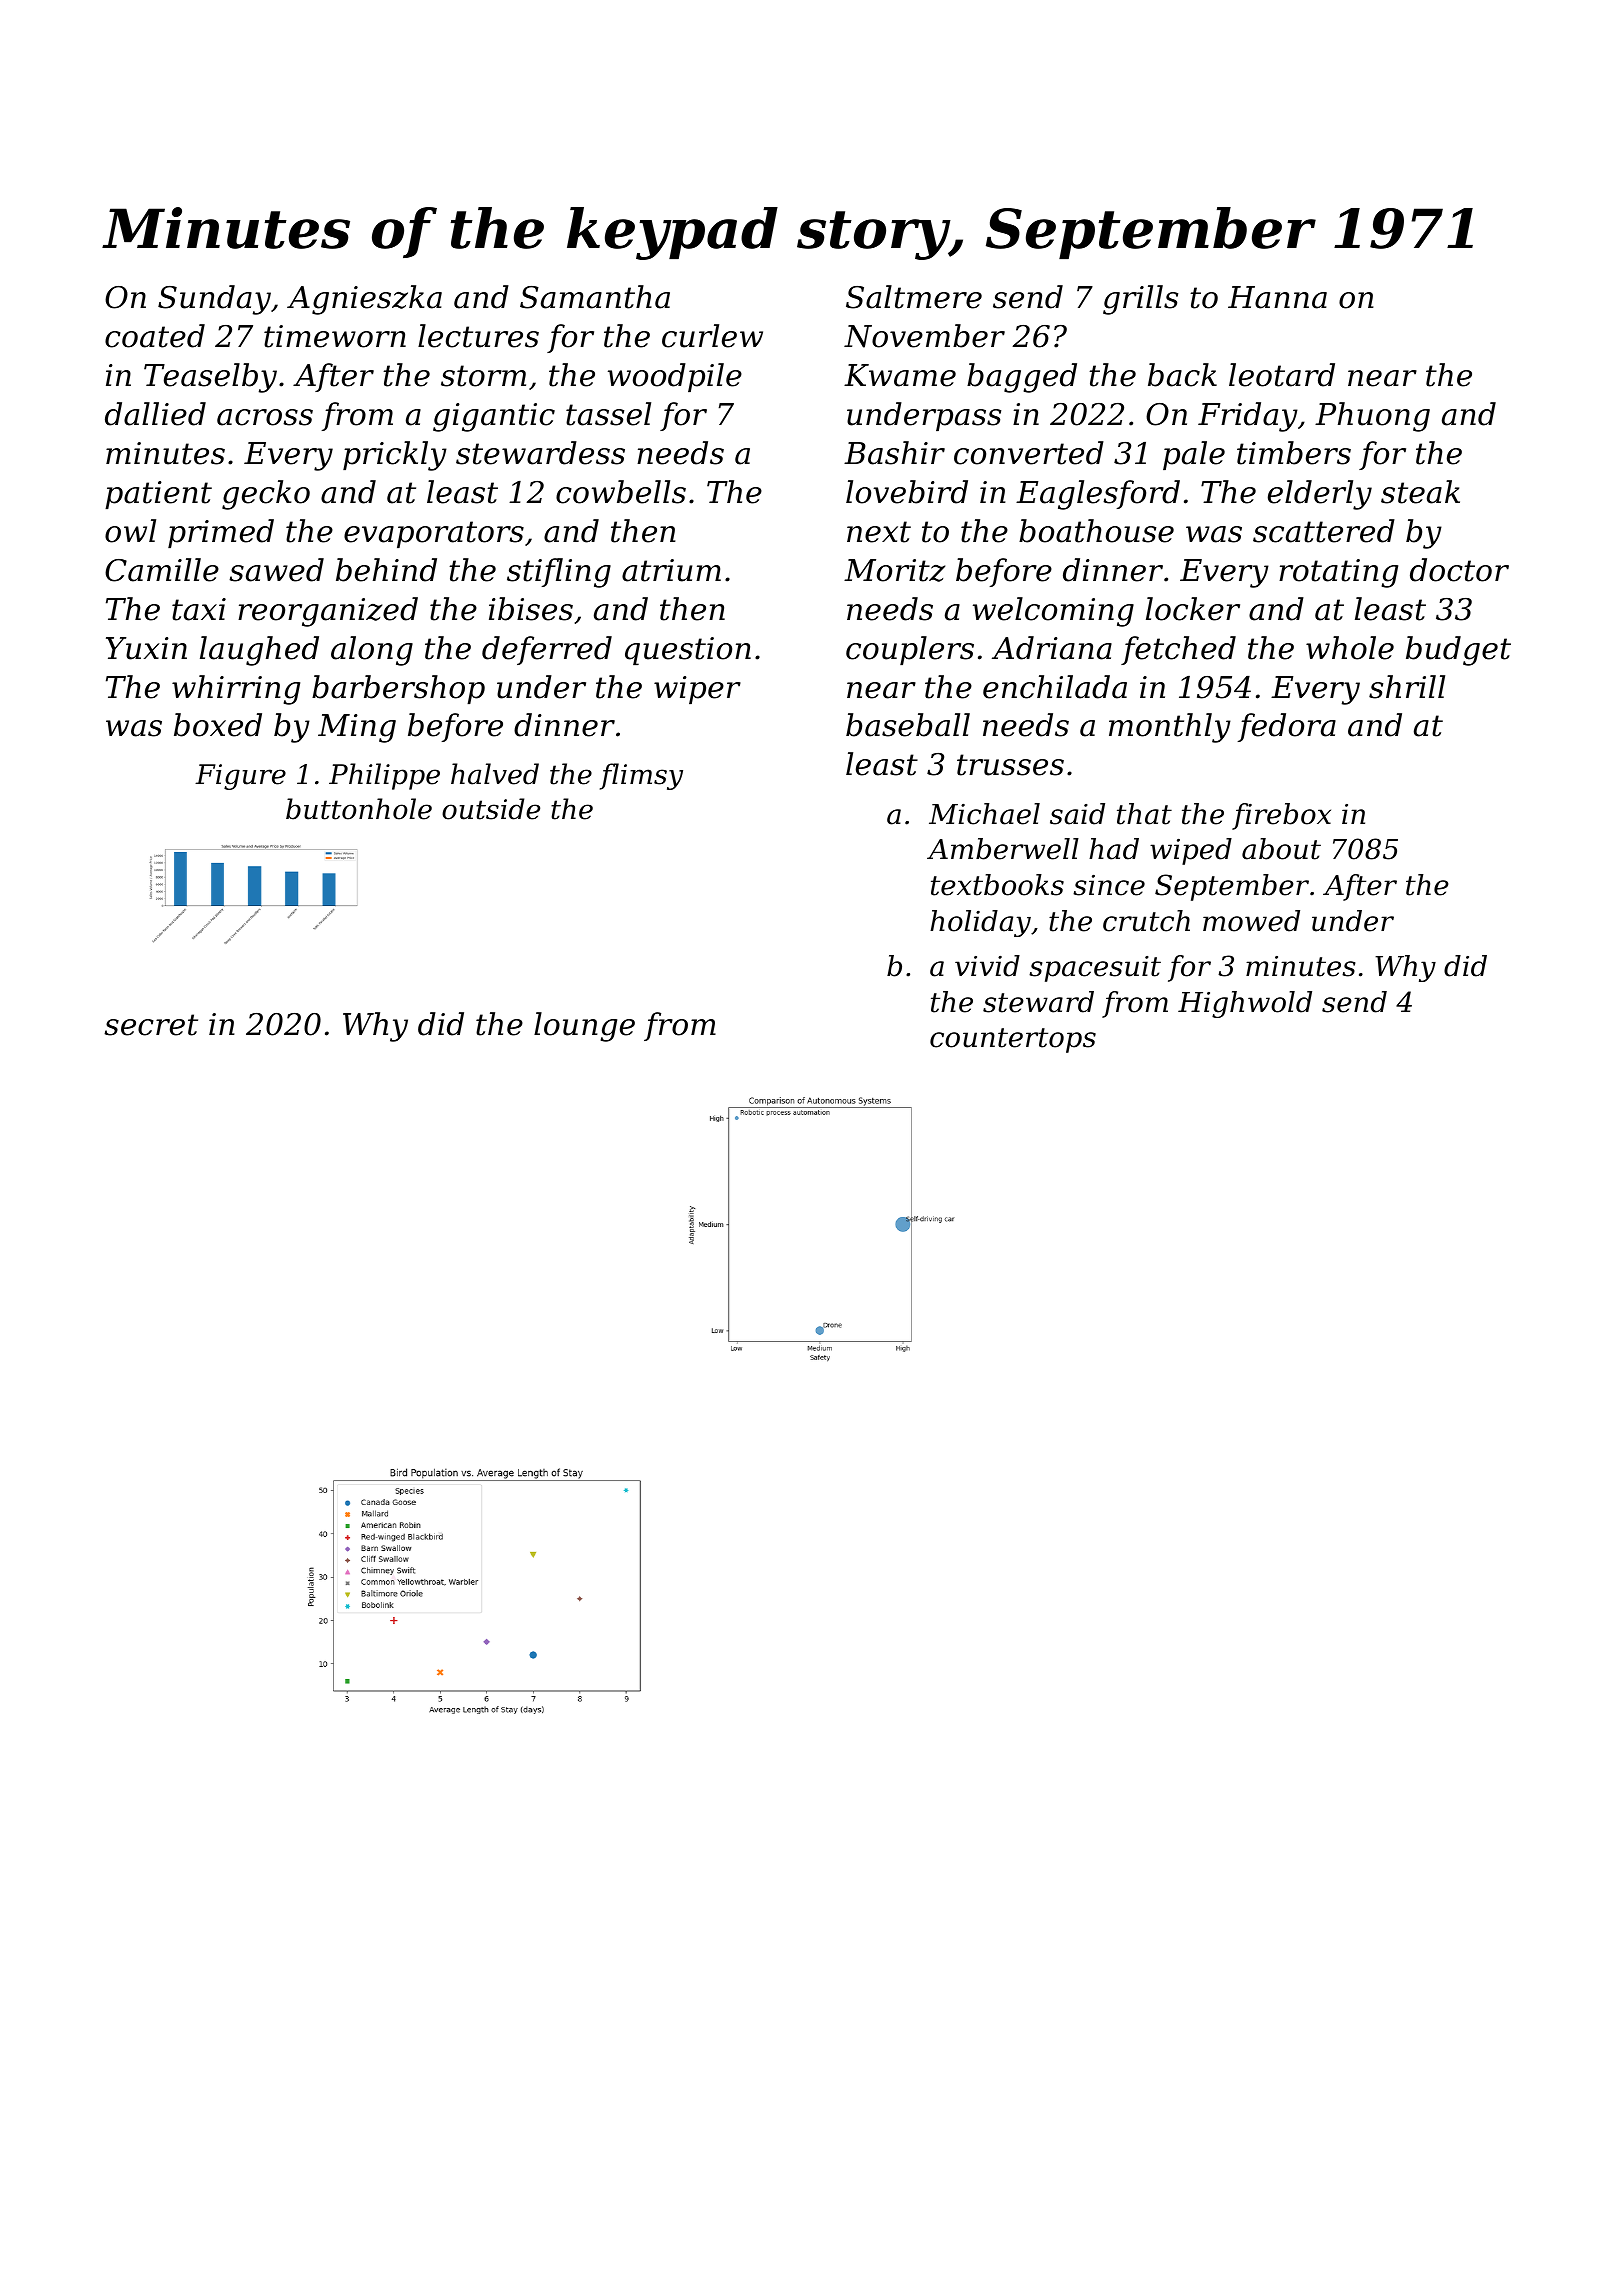 The image size is (1620, 2292). I want to click on firebox, so click(1281, 816).
